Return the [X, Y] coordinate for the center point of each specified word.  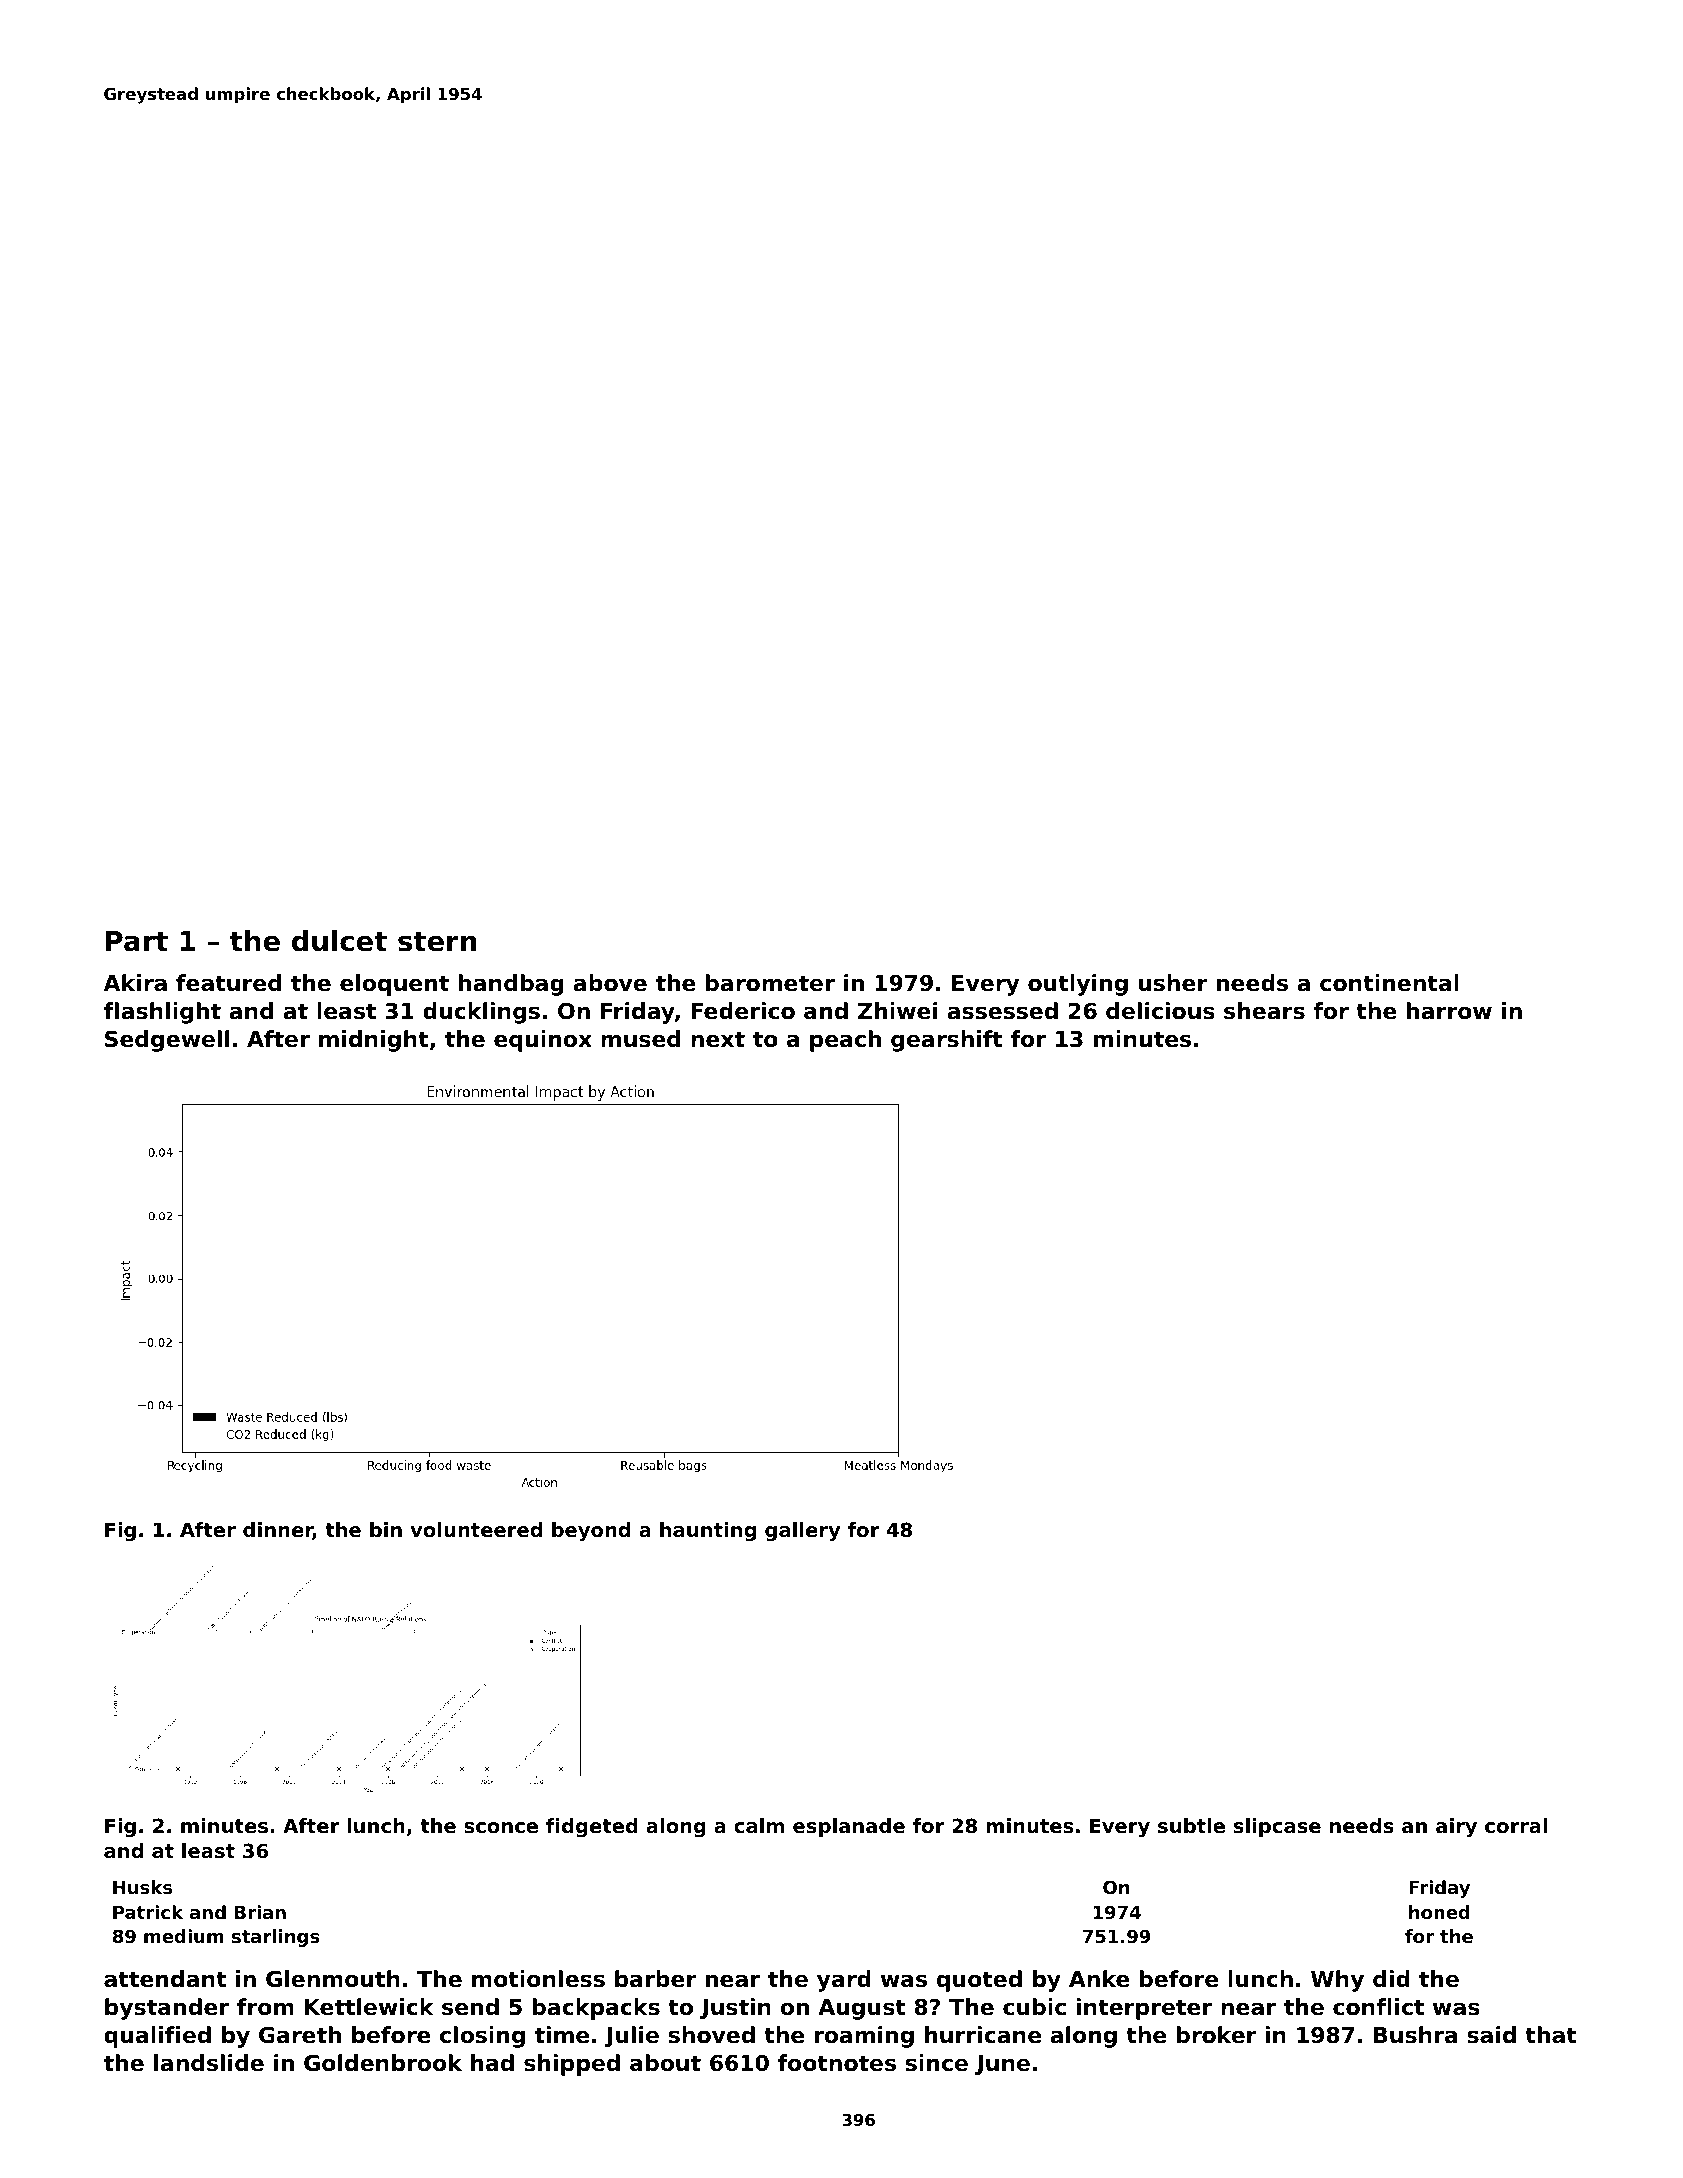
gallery [802, 1531]
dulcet [339, 941]
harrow [1449, 1011]
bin [386, 1530]
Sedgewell [167, 1041]
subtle [1191, 1826]
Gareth [300, 2035]
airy [1456, 1827]
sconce [501, 1828]
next [718, 1039]
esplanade [849, 1827]
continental [1389, 983]
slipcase [1277, 1827]
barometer [770, 983]
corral [1516, 1826]
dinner [278, 1531]
